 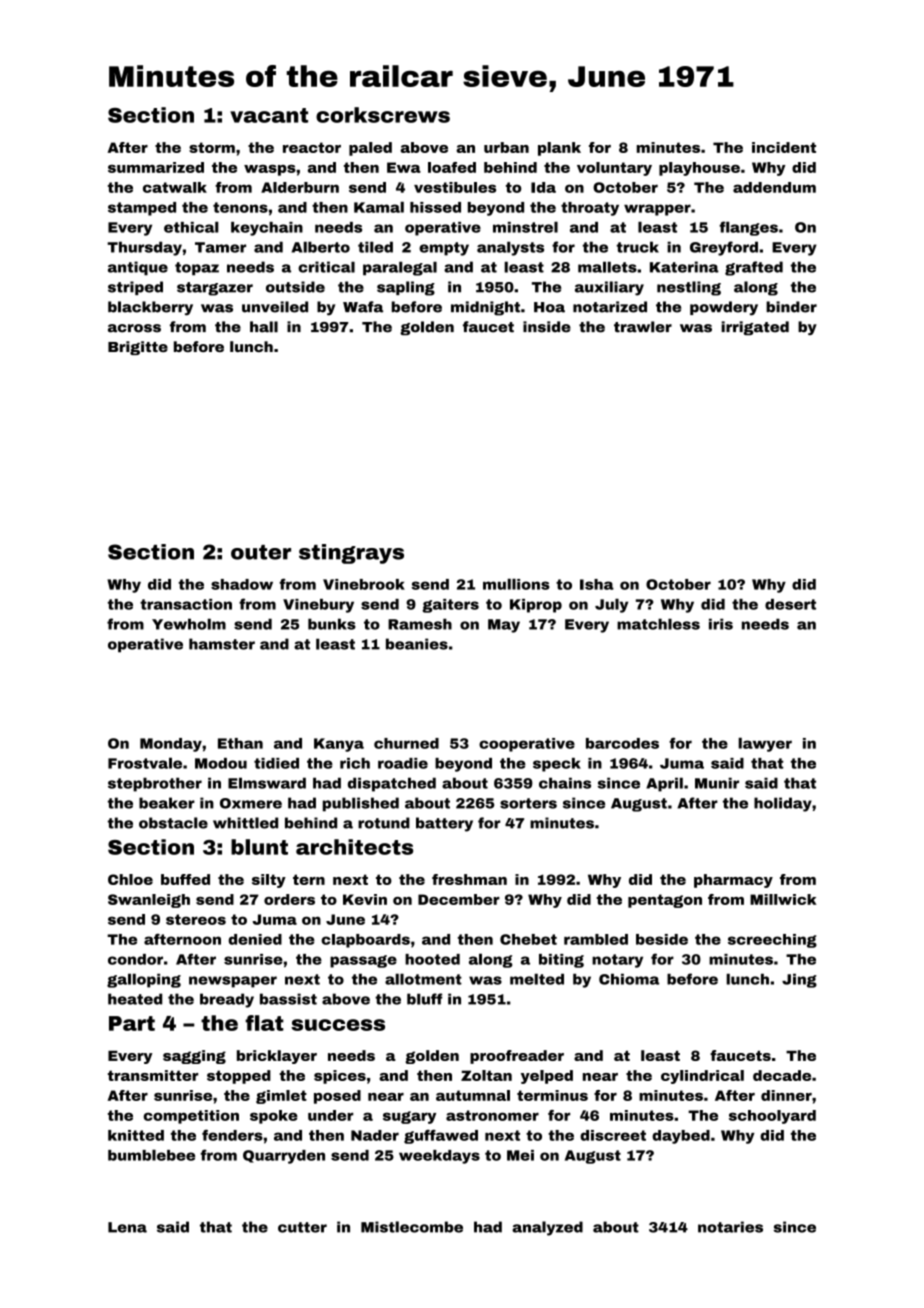 What do you see at coordinates (774, 187) in the screenshot?
I see `addendum` at bounding box center [774, 187].
